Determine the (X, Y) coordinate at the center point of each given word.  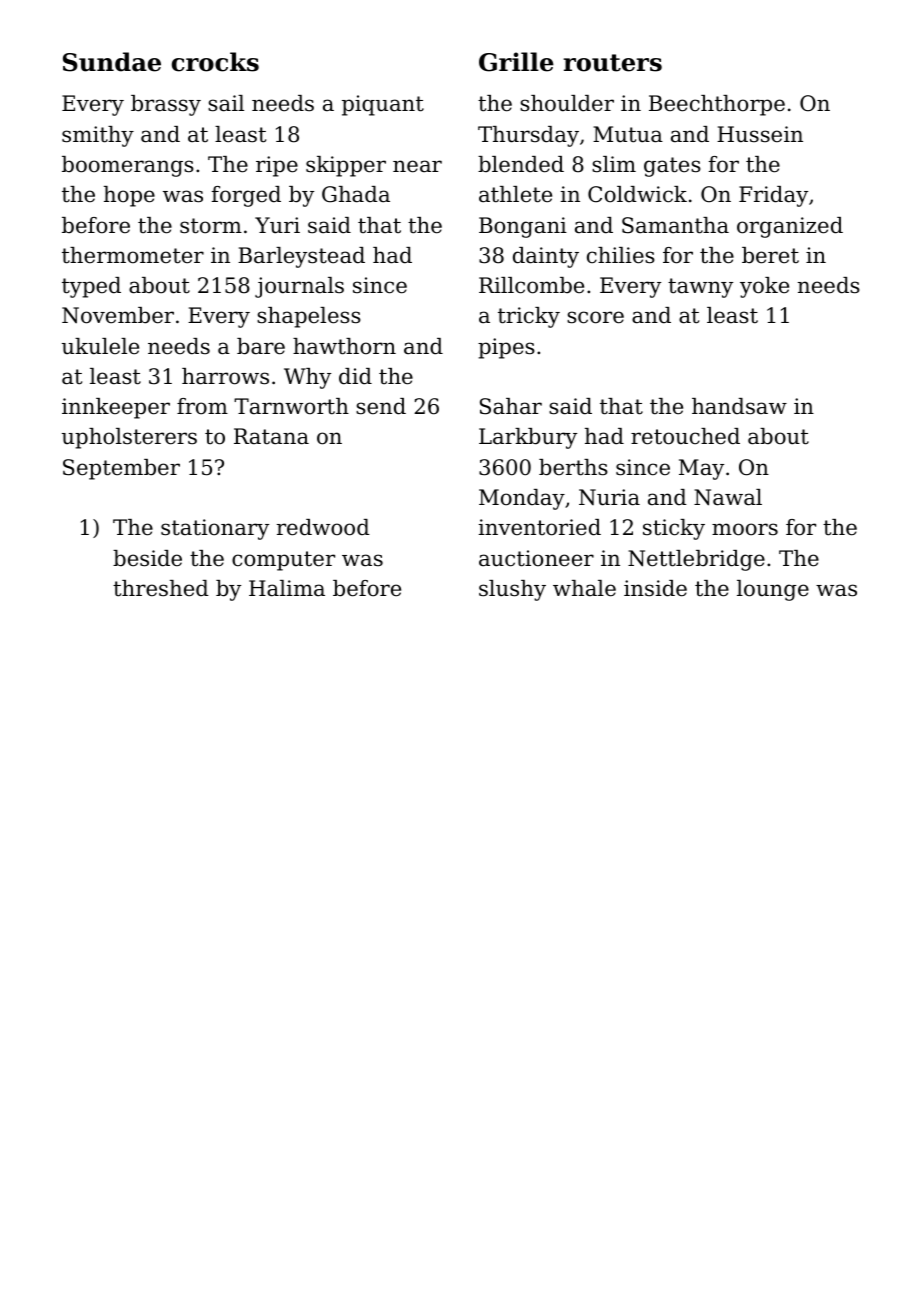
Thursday (528, 136)
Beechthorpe (717, 105)
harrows (225, 376)
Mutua (628, 134)
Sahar (511, 406)
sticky (674, 529)
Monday (522, 499)
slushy (512, 590)
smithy (98, 136)
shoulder (567, 103)
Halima (287, 588)
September (121, 469)
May (701, 469)
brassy (166, 105)
